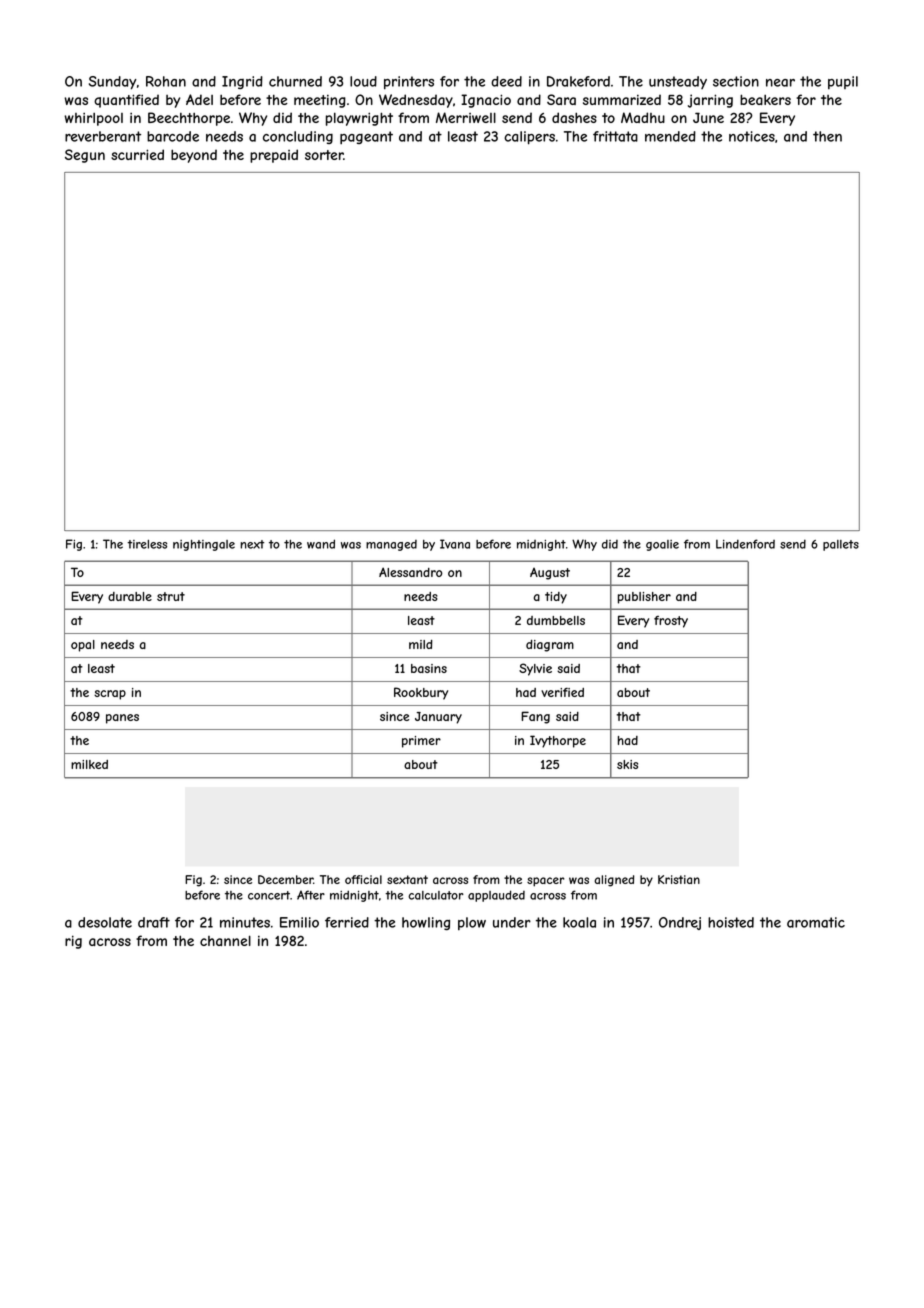 The width and height of the document is (924, 1308). I want to click on pallets, so click(841, 545).
